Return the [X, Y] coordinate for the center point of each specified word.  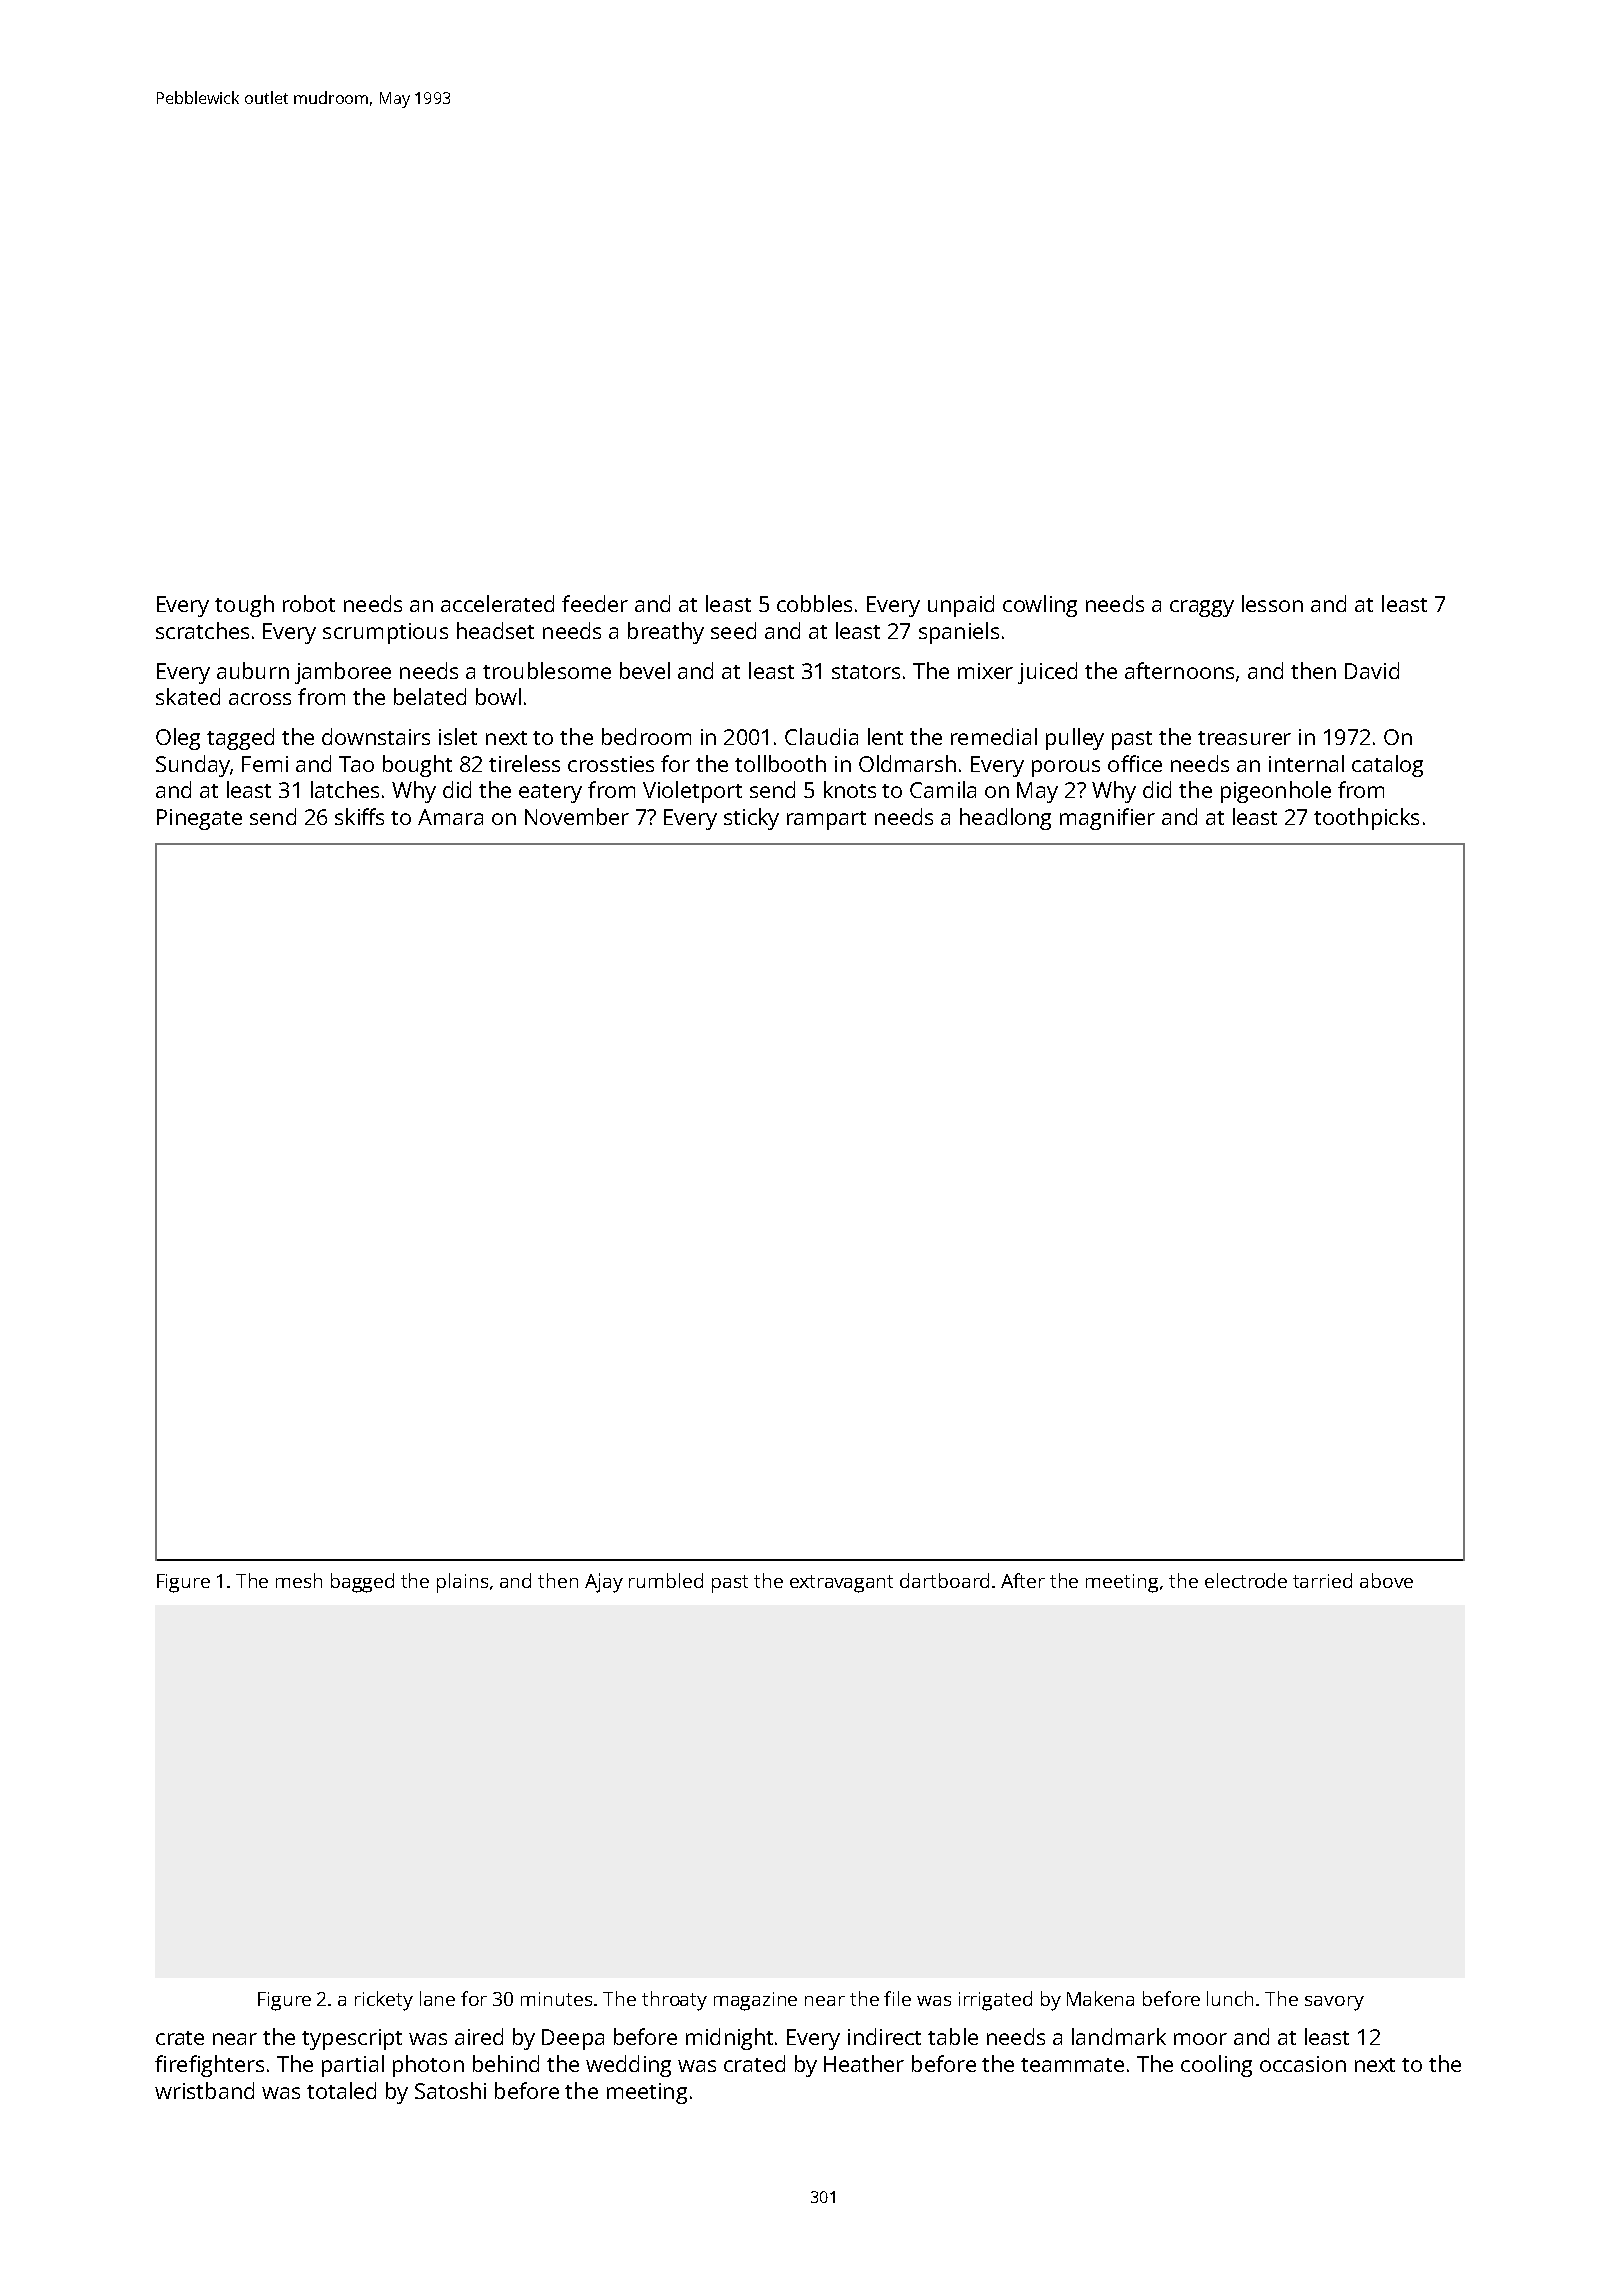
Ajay [604, 1583]
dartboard [944, 1580]
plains [462, 1583]
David [1372, 670]
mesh [299, 1580]
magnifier [1107, 819]
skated [188, 696]
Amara [450, 817]
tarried [1322, 1580]
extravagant [841, 1584]
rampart [826, 820]
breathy [666, 633]
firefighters [209, 2066]
